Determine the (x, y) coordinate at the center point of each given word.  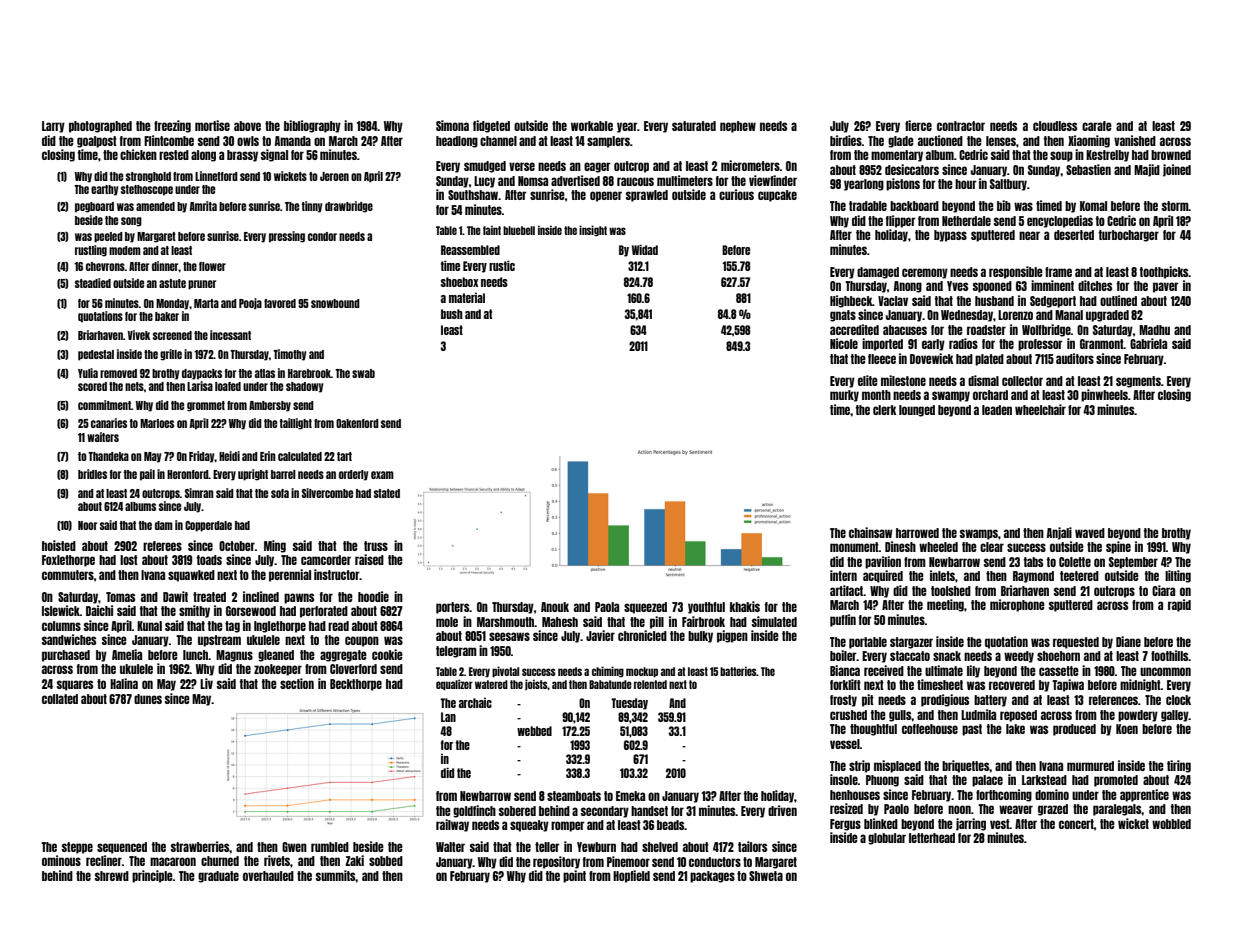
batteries (738, 671)
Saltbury (1008, 185)
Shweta (766, 876)
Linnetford (216, 176)
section (297, 683)
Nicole (844, 343)
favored (280, 303)
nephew (738, 127)
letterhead (932, 838)
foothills (1170, 655)
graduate (218, 877)
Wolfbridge (1046, 330)
